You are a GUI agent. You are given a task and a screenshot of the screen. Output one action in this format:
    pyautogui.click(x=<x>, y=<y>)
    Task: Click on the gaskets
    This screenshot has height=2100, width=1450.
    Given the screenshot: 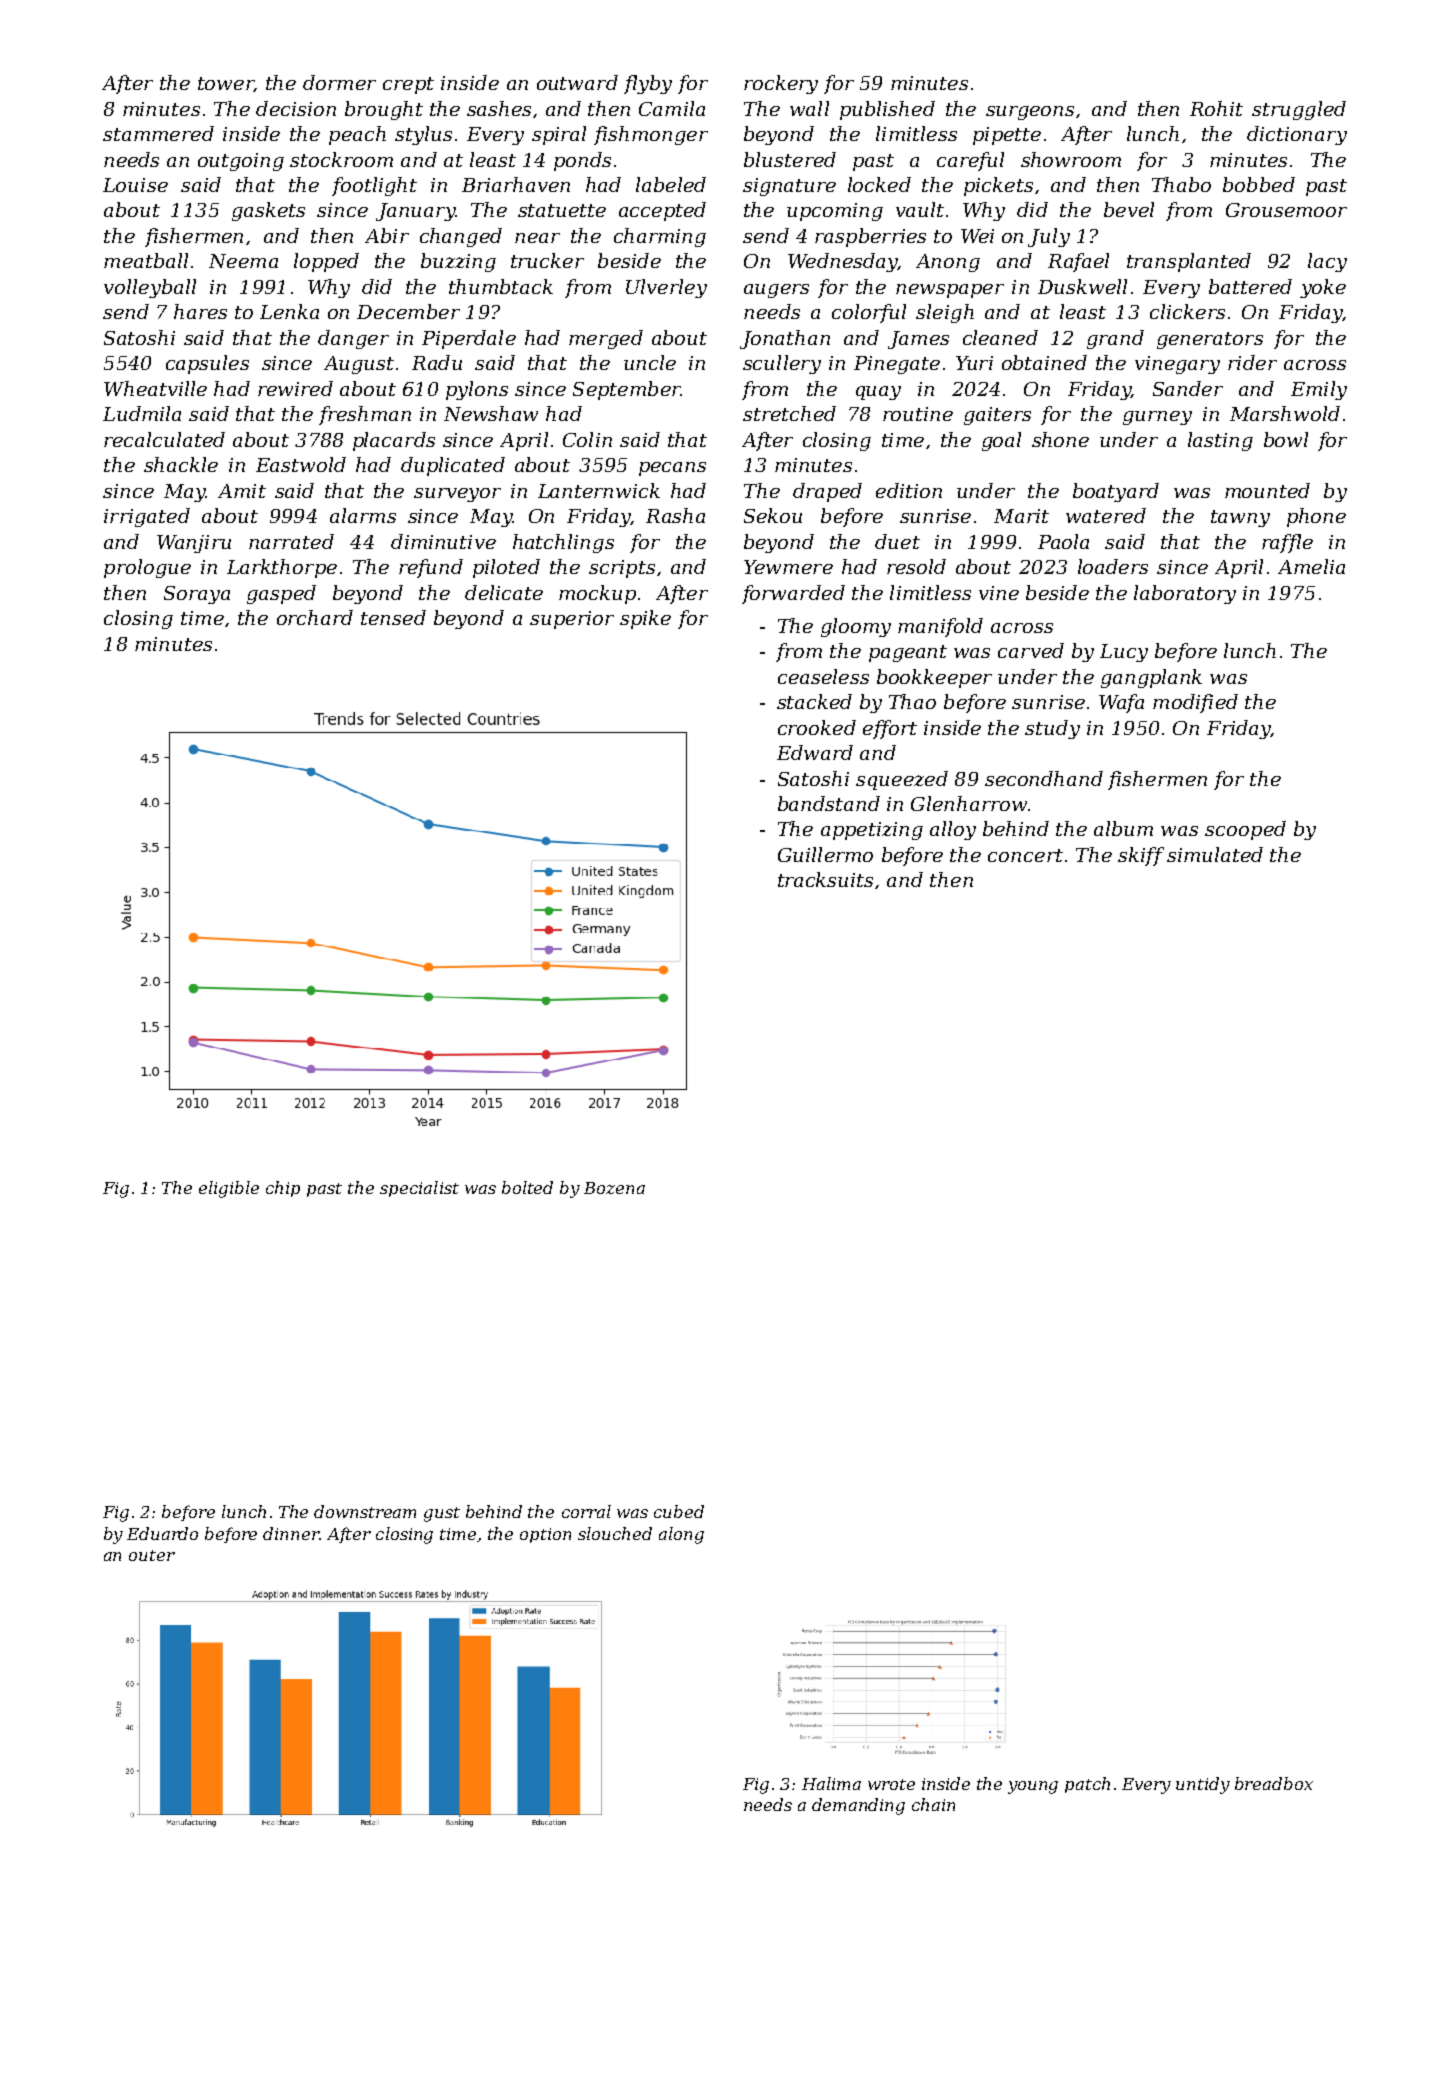 What is the action you would take?
    pyautogui.click(x=268, y=211)
